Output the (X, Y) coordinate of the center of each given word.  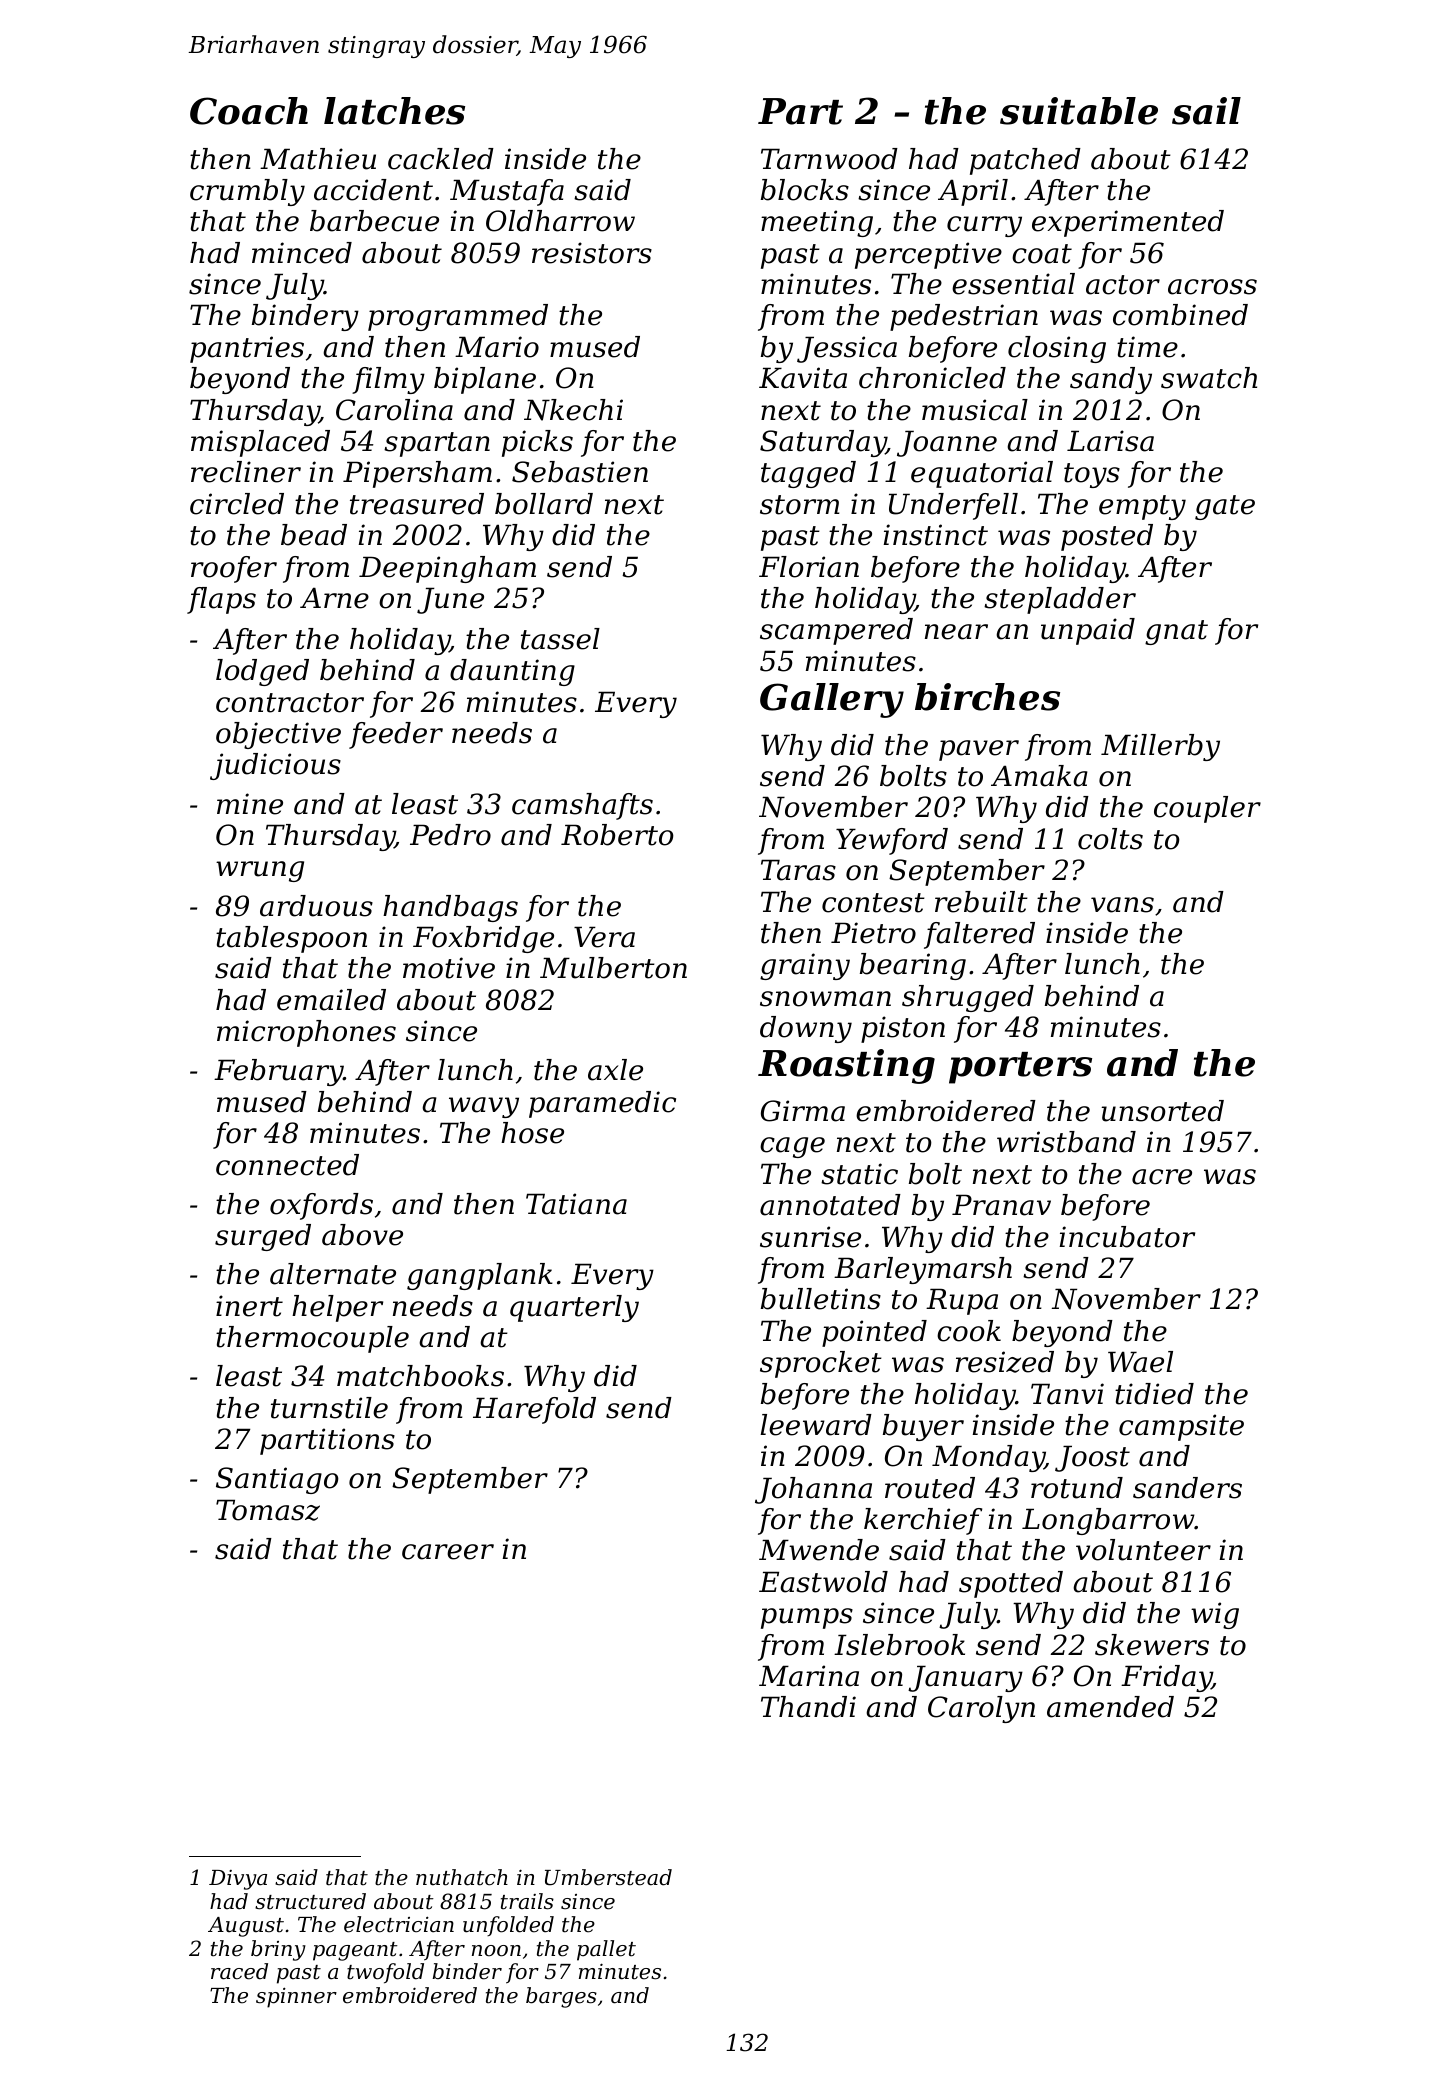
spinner (296, 1997)
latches (394, 111)
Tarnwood (829, 159)
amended (1110, 1707)
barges (561, 1997)
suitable (1079, 111)
